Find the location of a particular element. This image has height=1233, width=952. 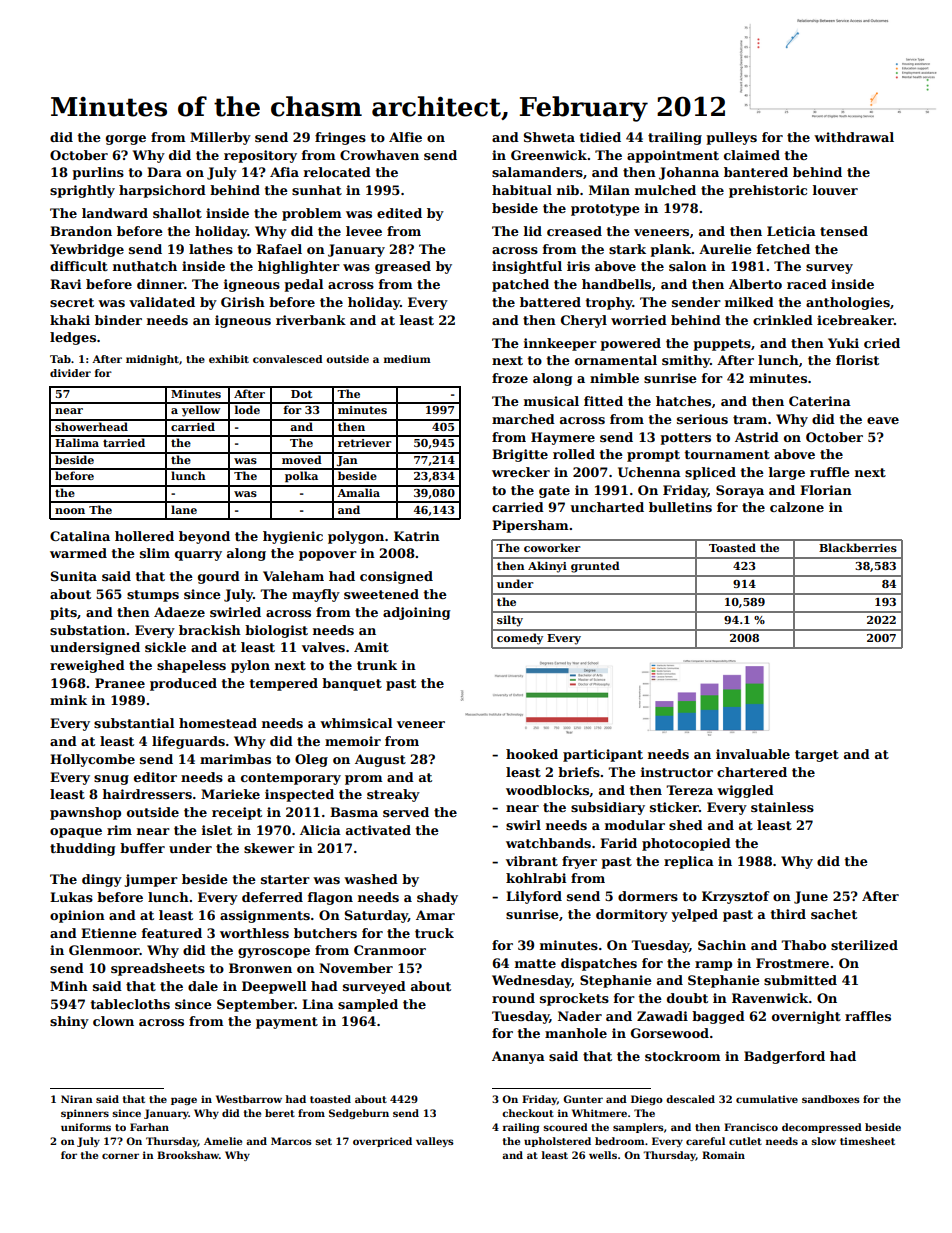

round is located at coordinates (513, 998).
